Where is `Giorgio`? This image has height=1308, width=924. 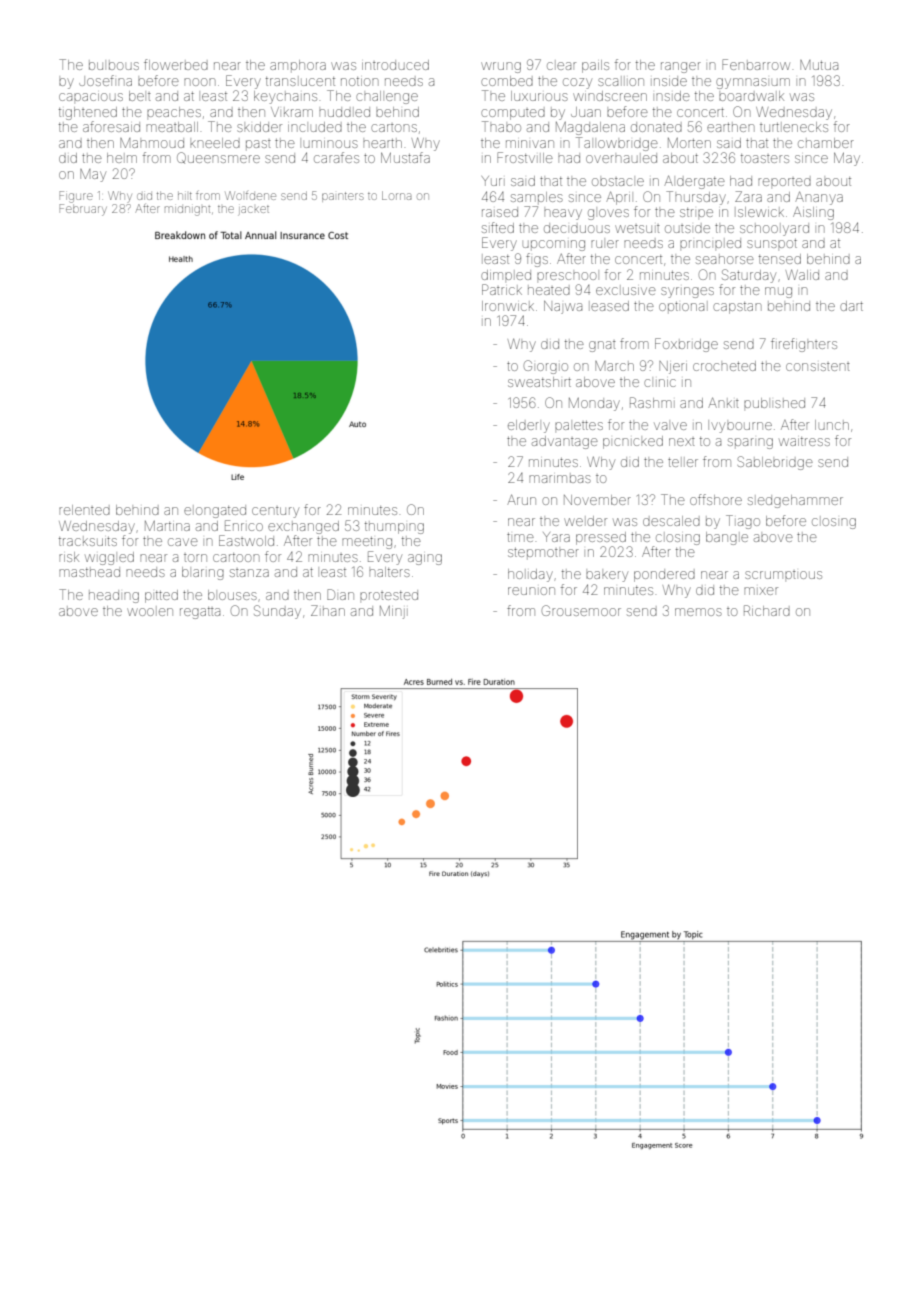
Giorgio is located at coordinates (546, 367).
